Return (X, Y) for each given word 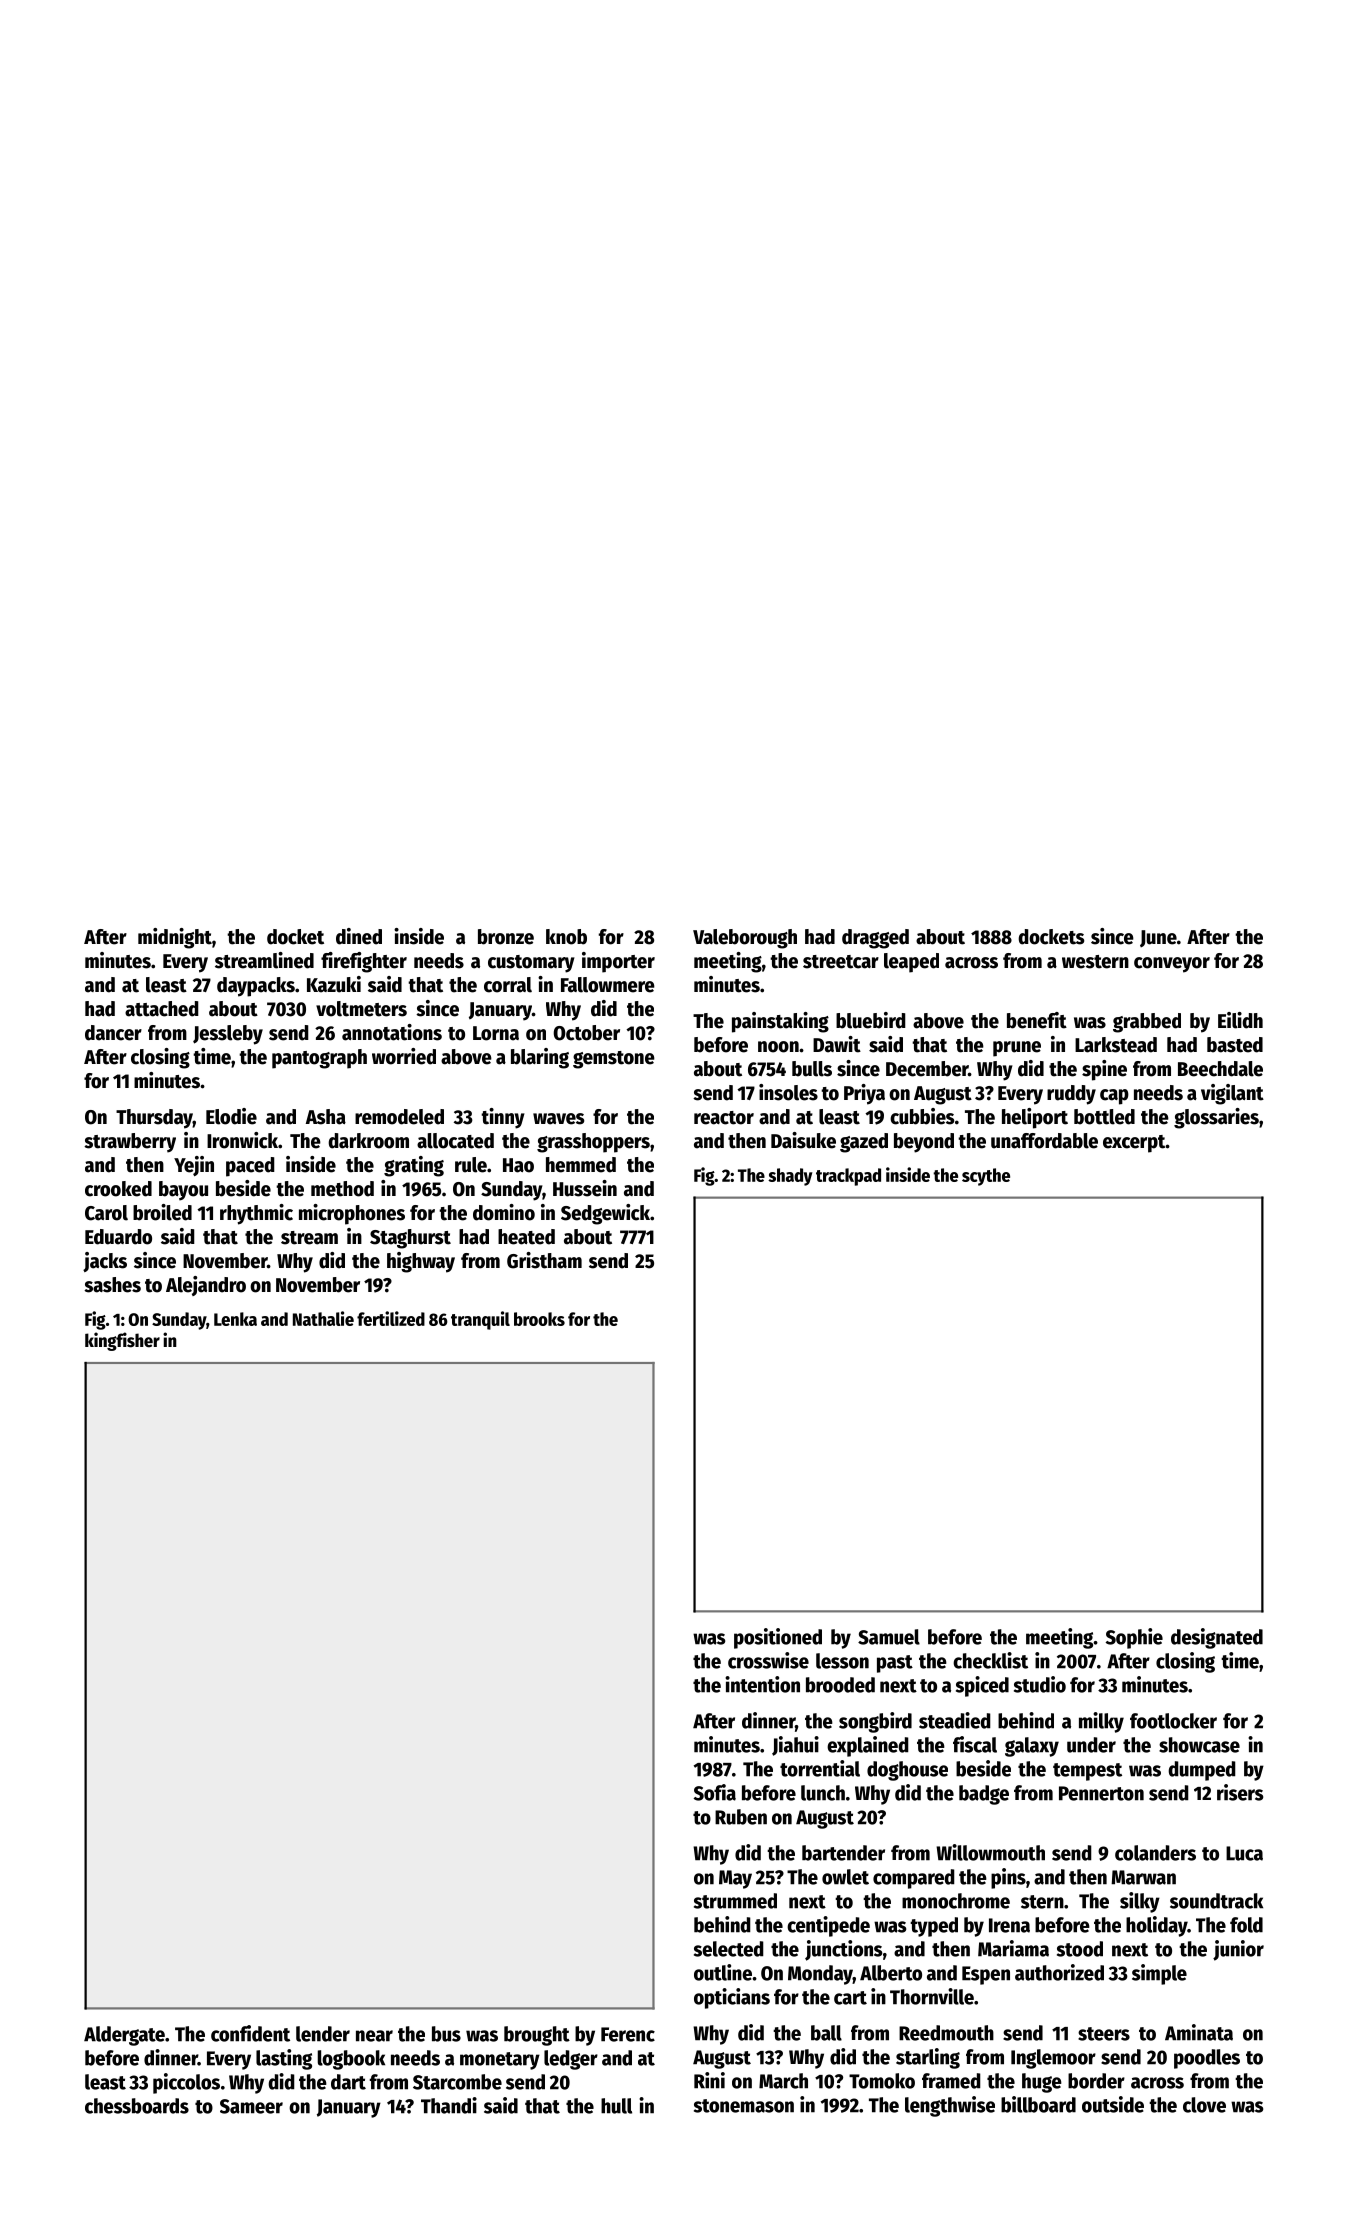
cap (1114, 1097)
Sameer (251, 2106)
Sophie (1134, 1638)
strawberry (130, 1143)
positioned (778, 1638)
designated (1217, 1638)
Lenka (235, 1319)
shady (790, 1177)
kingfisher (122, 1341)
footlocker (1173, 1721)
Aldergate (124, 2036)
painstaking (780, 1022)
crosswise (768, 1660)
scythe (986, 1177)
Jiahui (795, 1746)
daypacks (256, 987)
